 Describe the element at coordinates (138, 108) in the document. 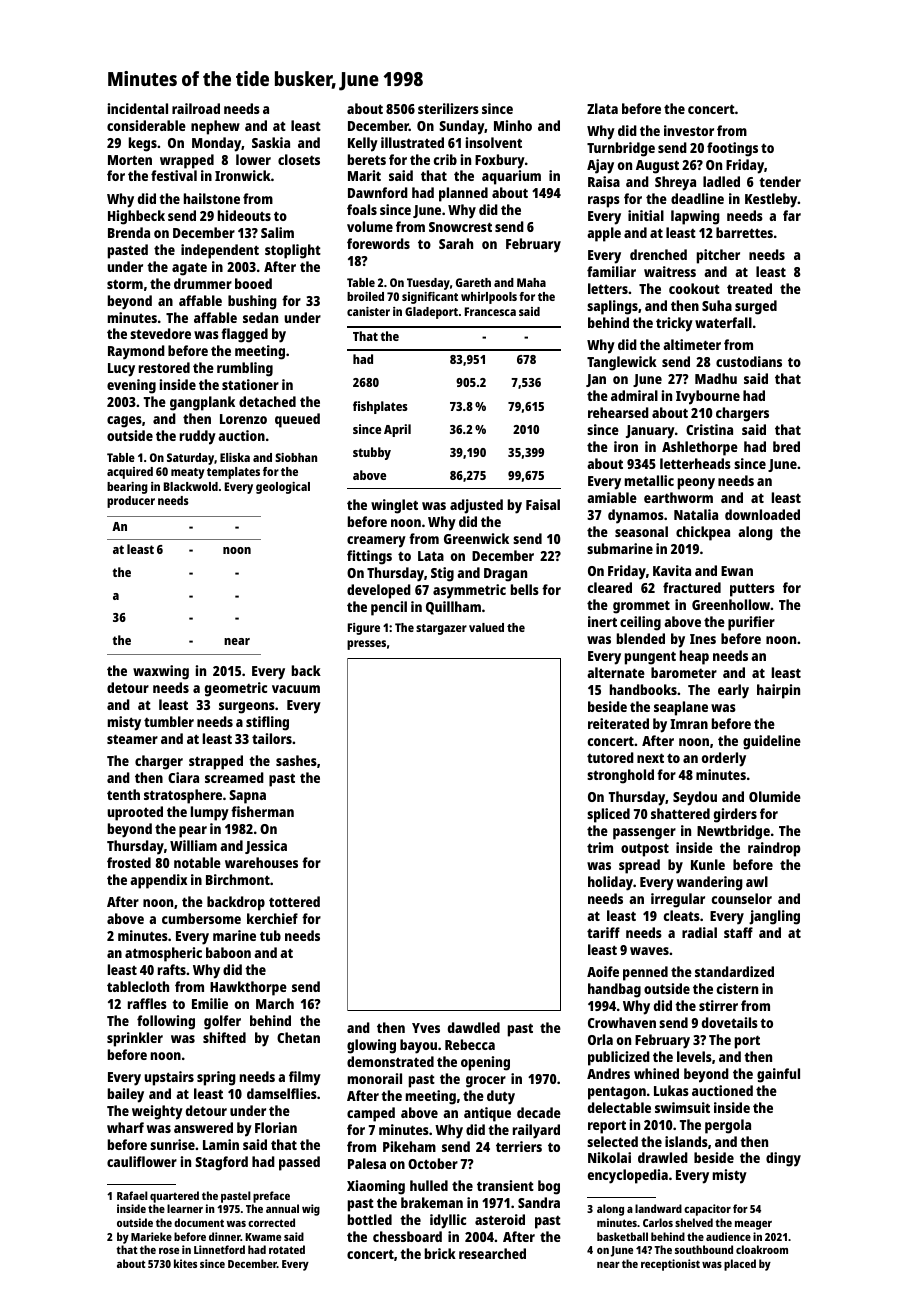

I see `incidental` at that location.
